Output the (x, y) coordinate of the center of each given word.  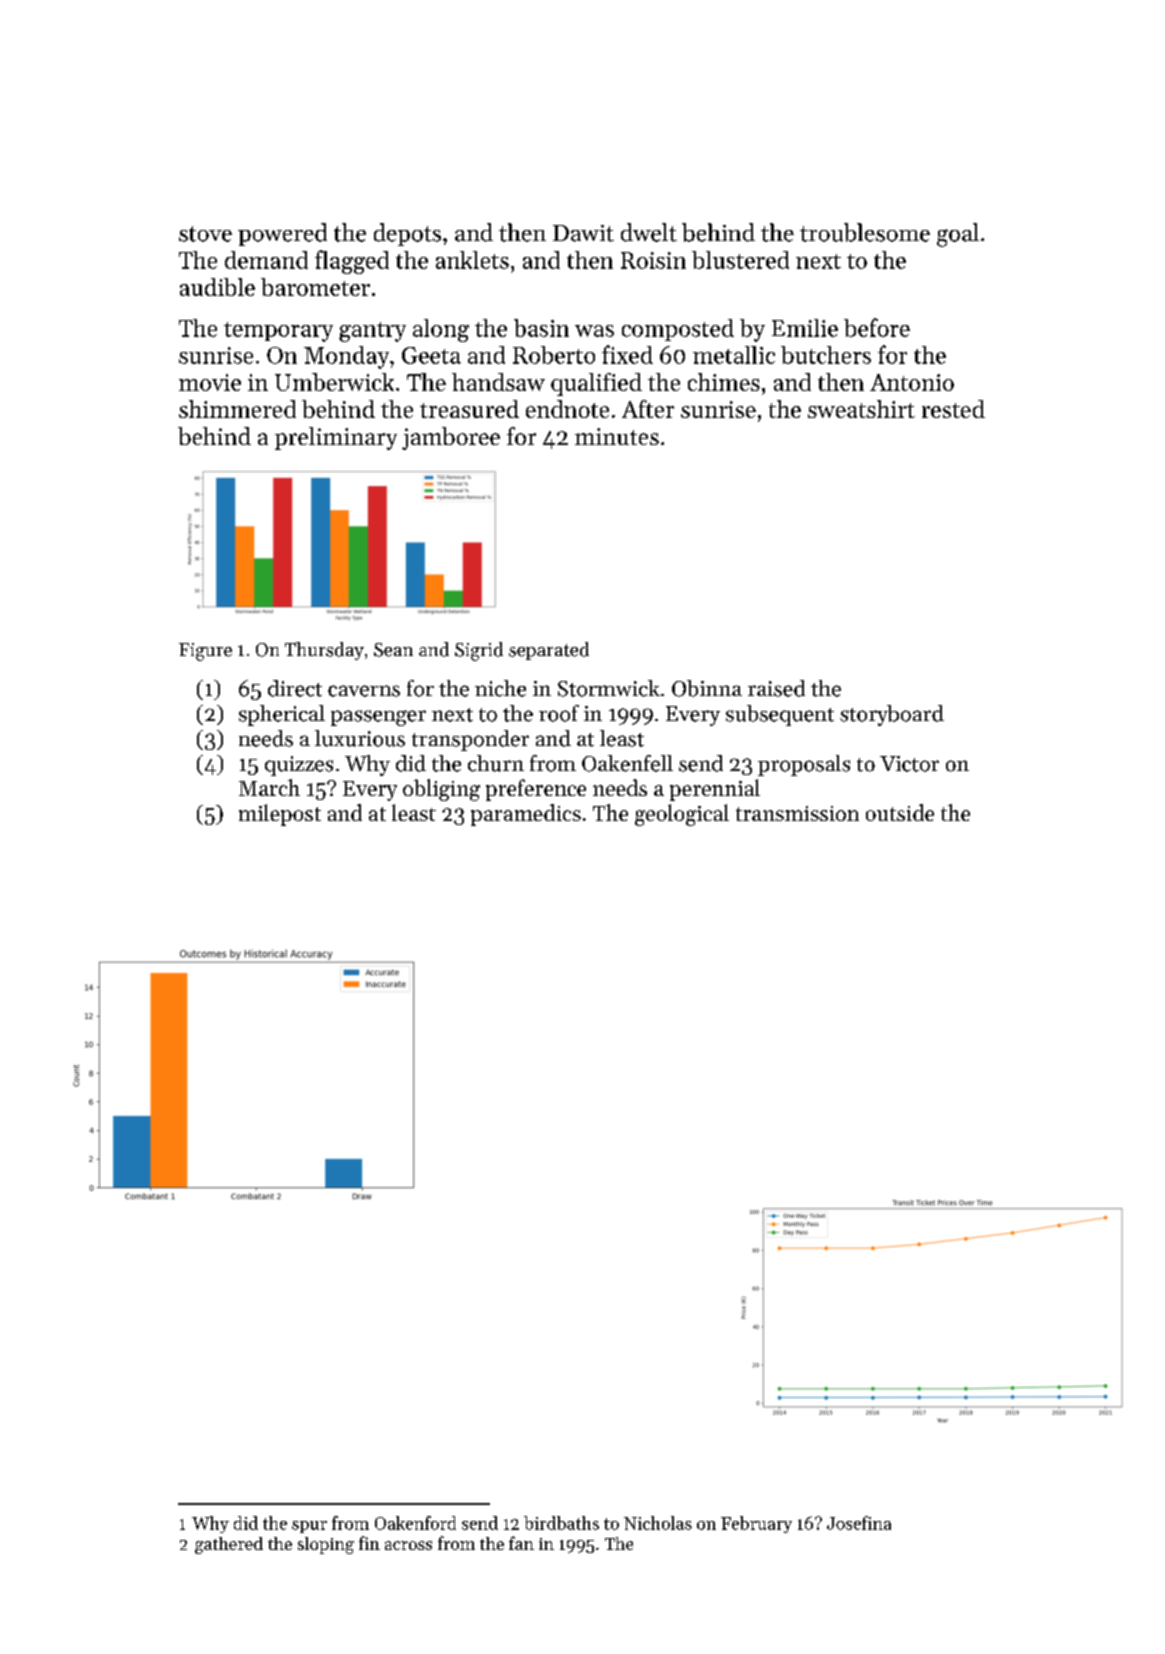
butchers (826, 355)
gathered (229, 1545)
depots (407, 234)
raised (776, 688)
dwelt (649, 232)
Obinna (707, 688)
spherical (282, 715)
